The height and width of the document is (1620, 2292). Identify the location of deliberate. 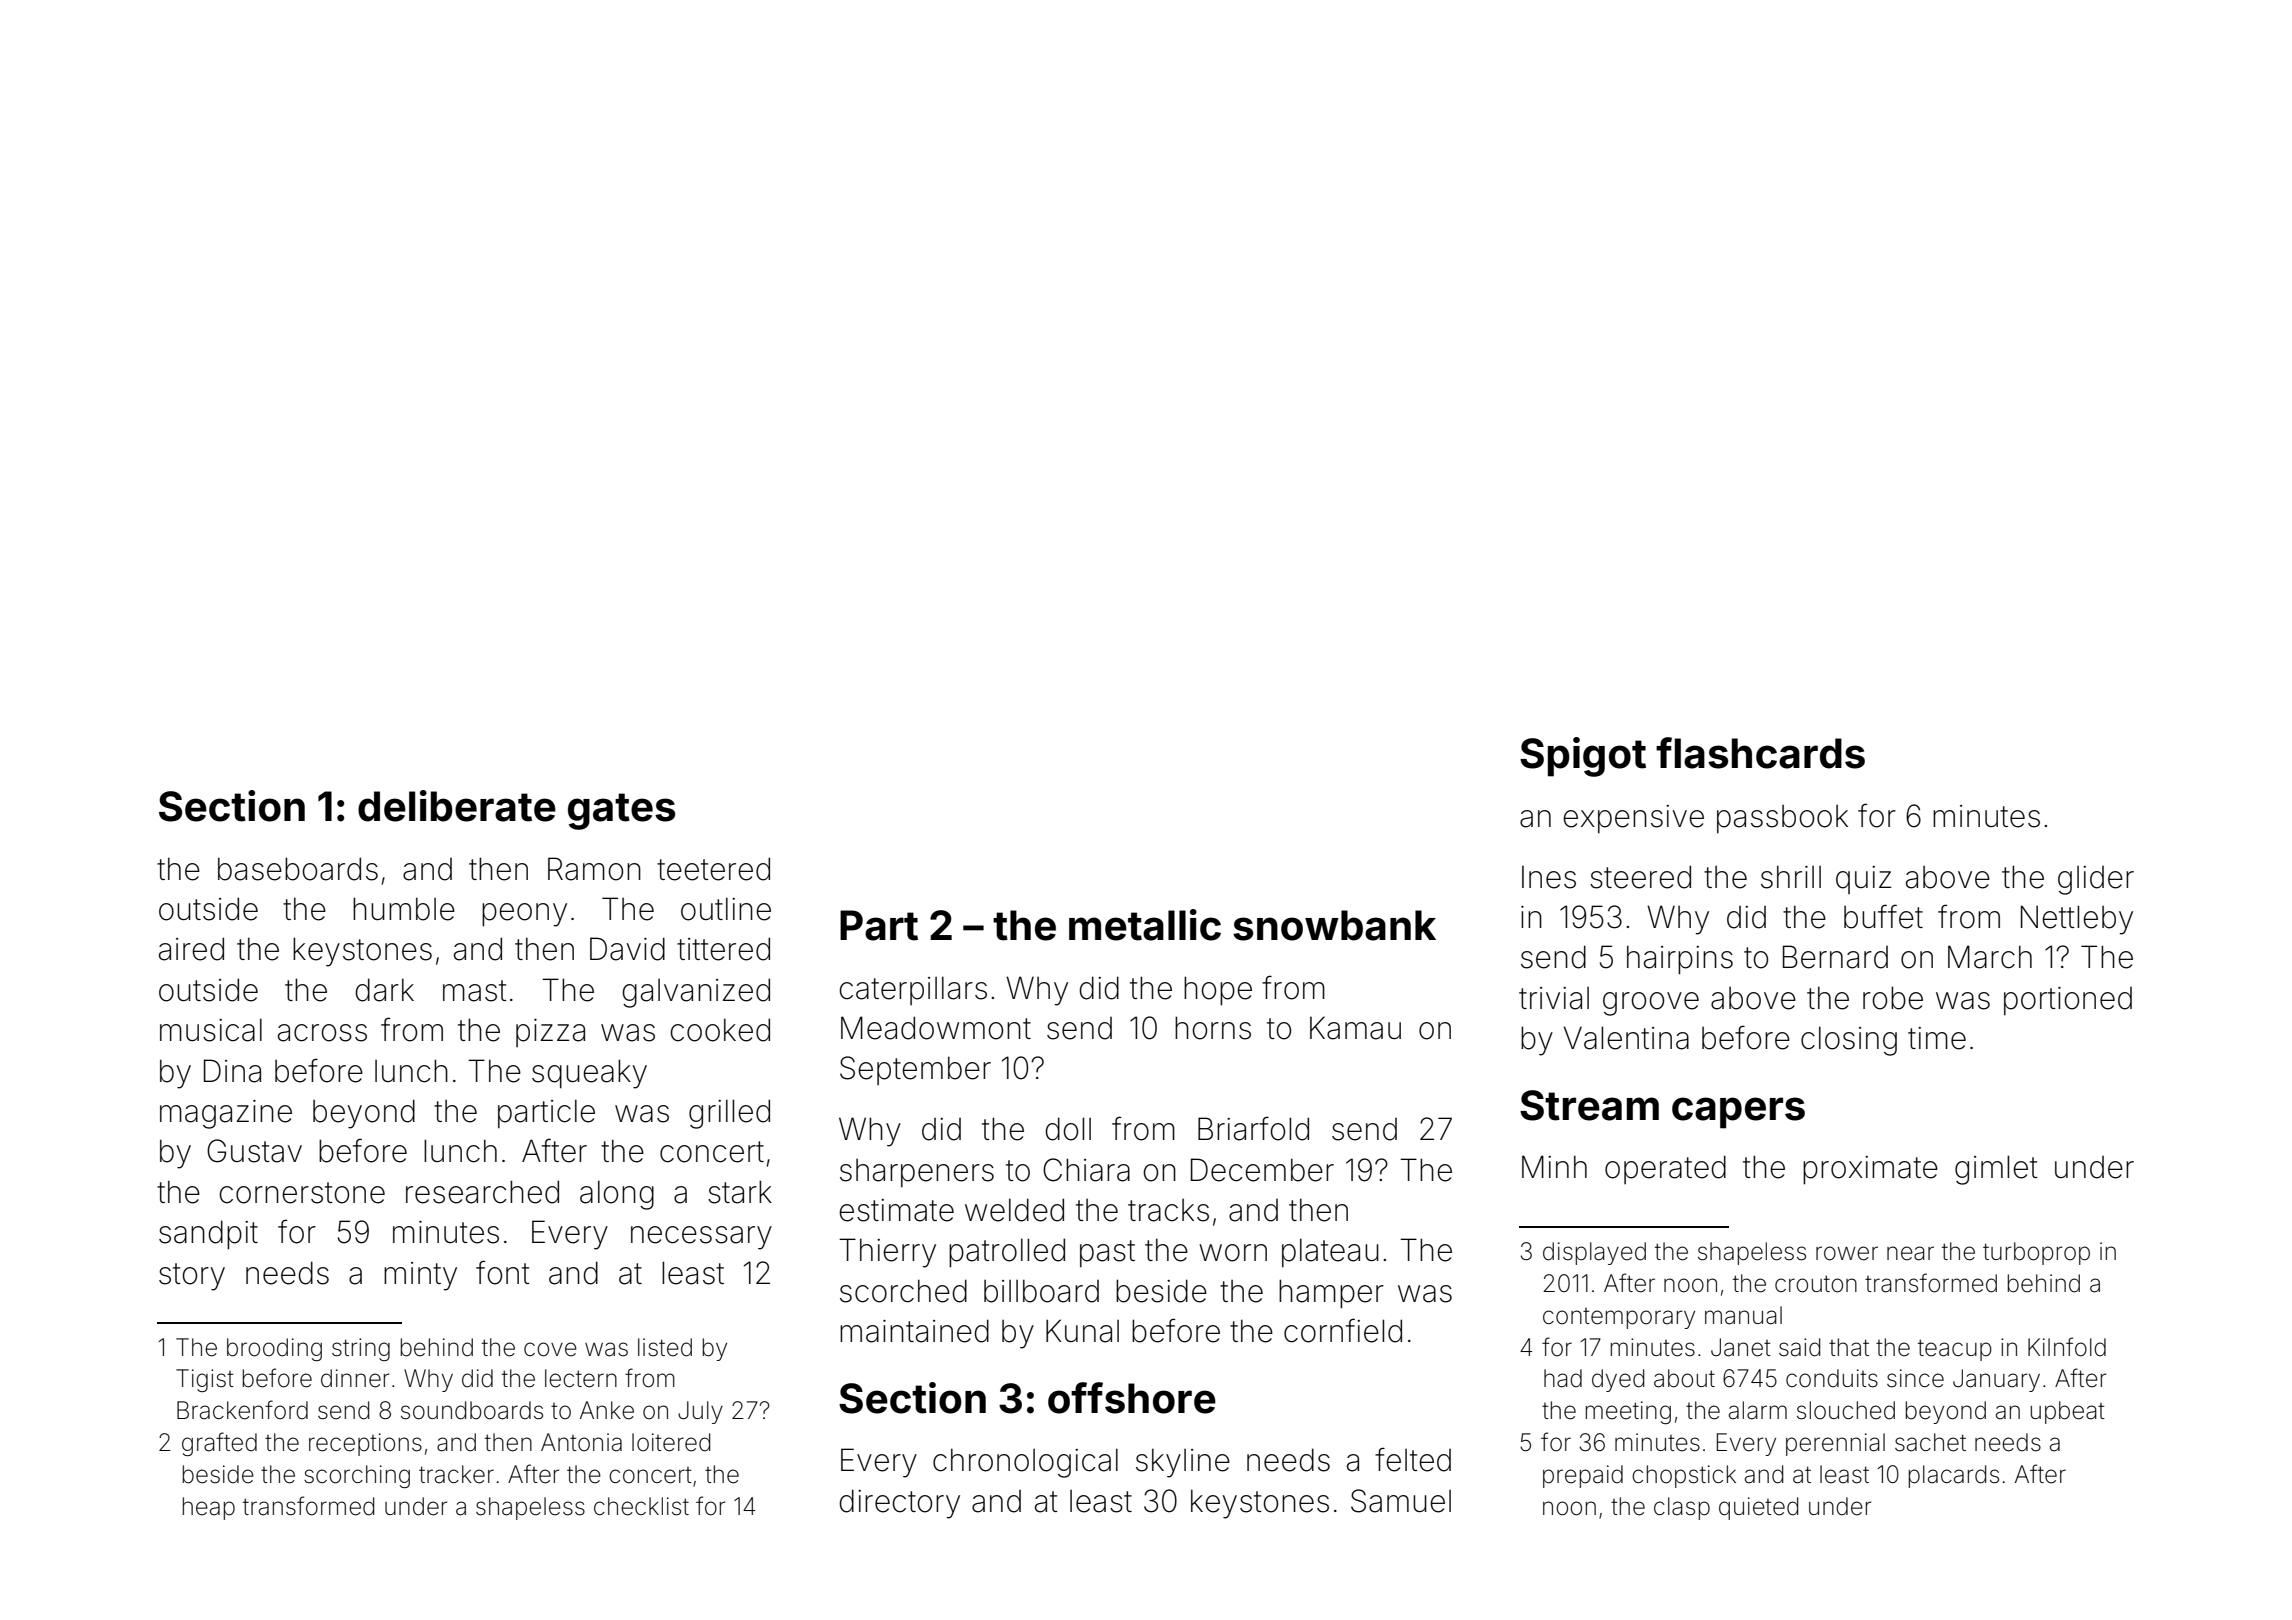
(457, 806).
